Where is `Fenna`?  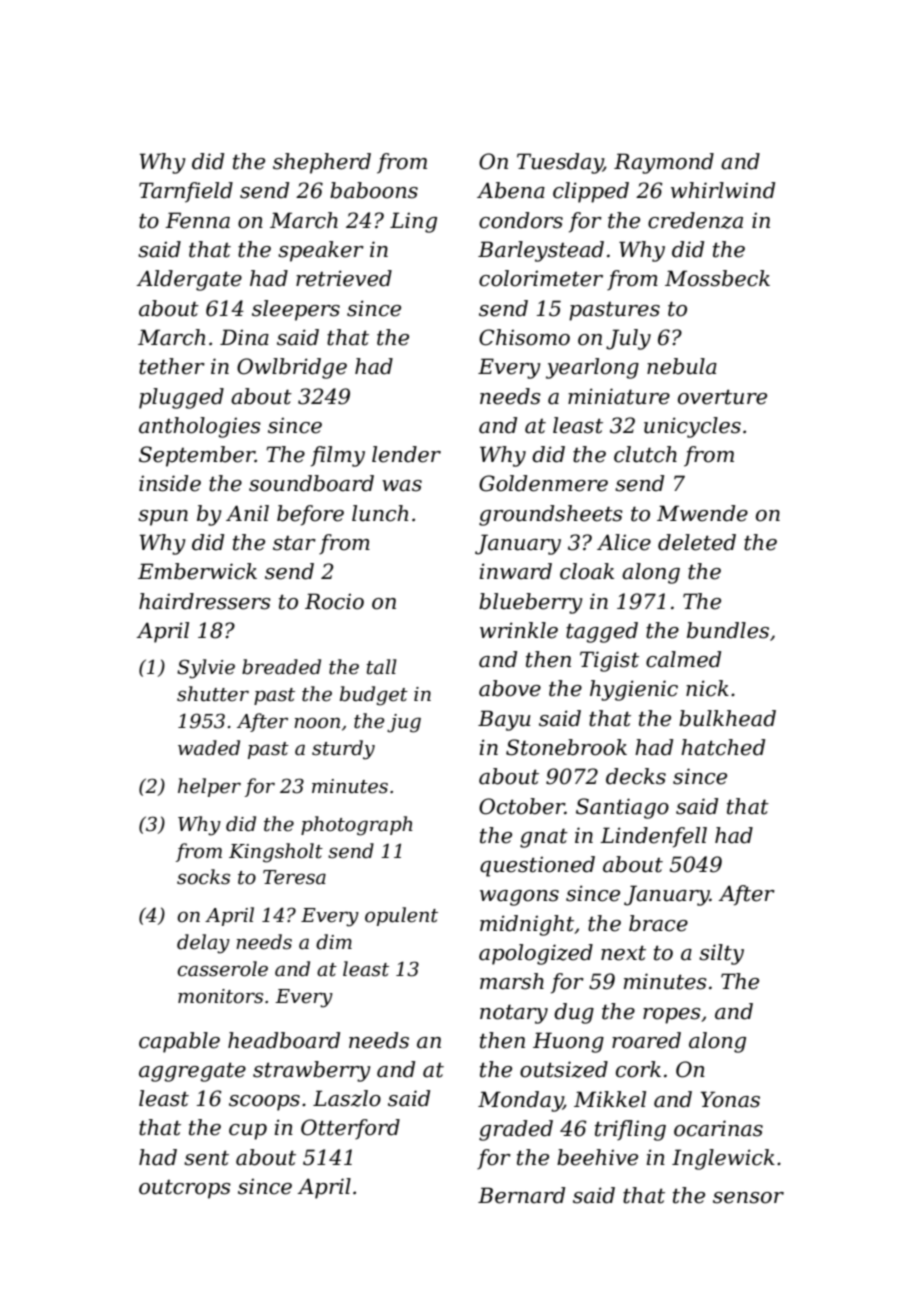 Fenna is located at coordinates (197, 220).
